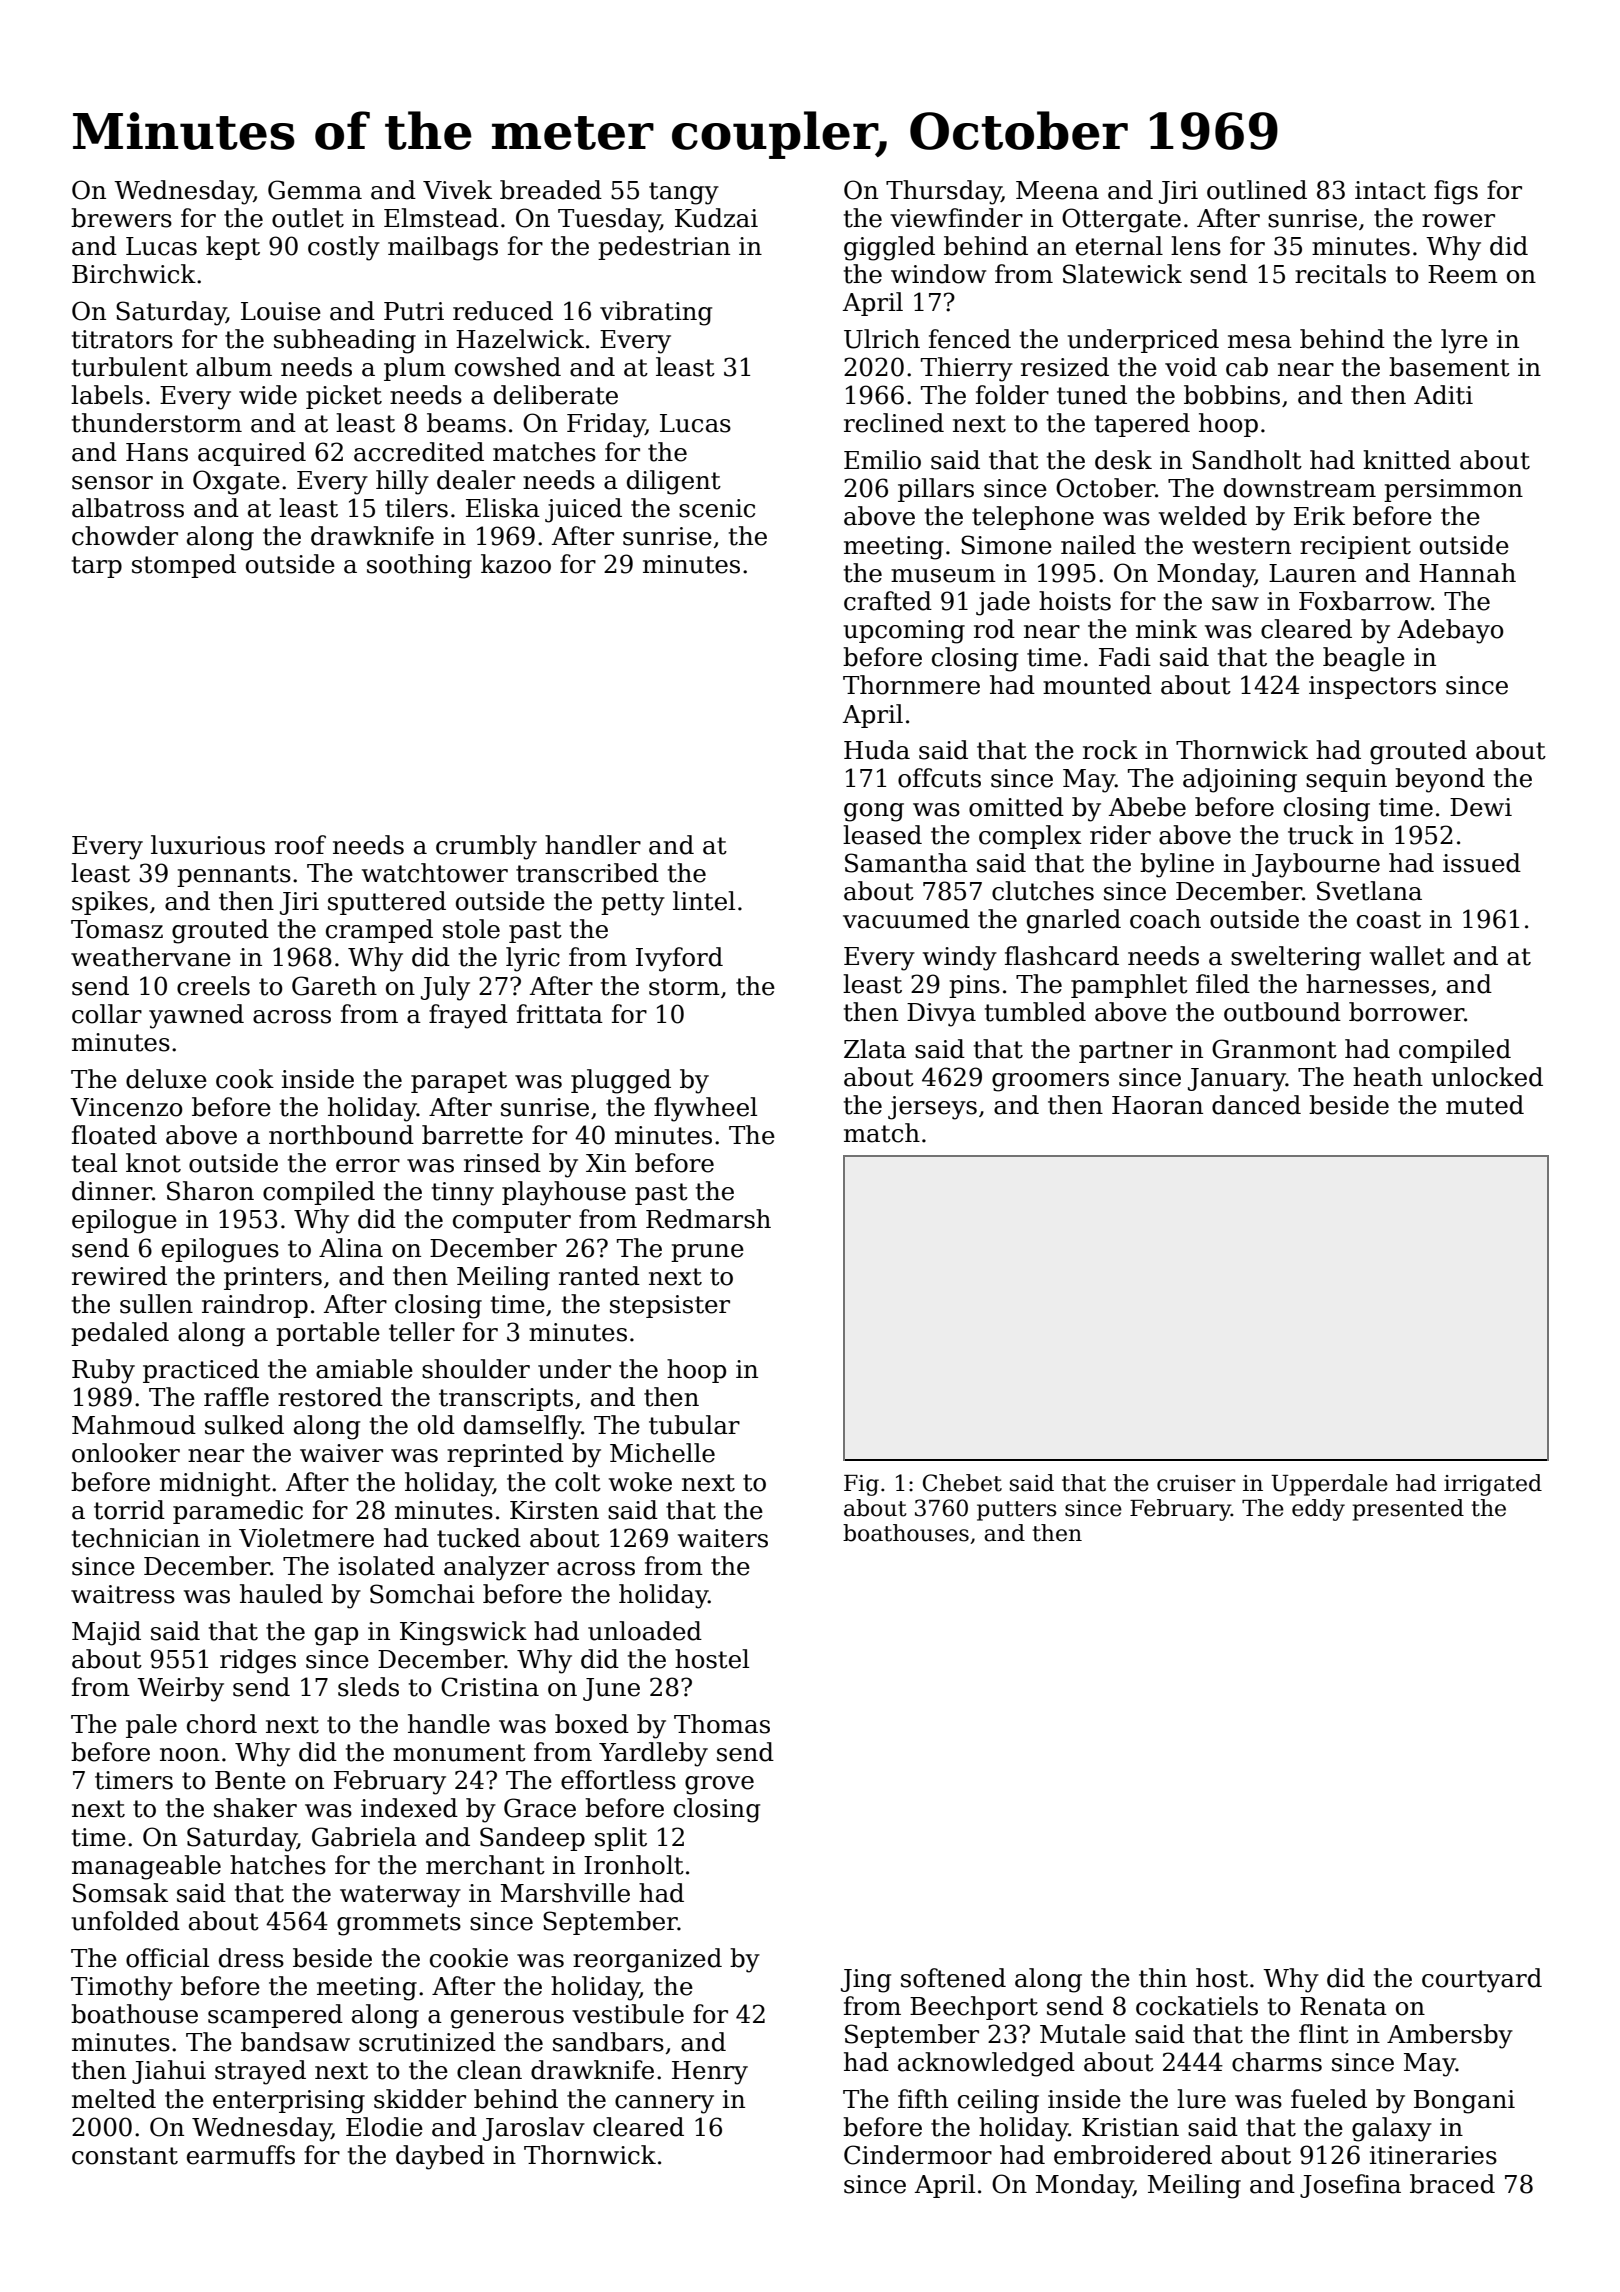 Image resolution: width=1620 pixels, height=2292 pixels. I want to click on northbound, so click(341, 1135).
